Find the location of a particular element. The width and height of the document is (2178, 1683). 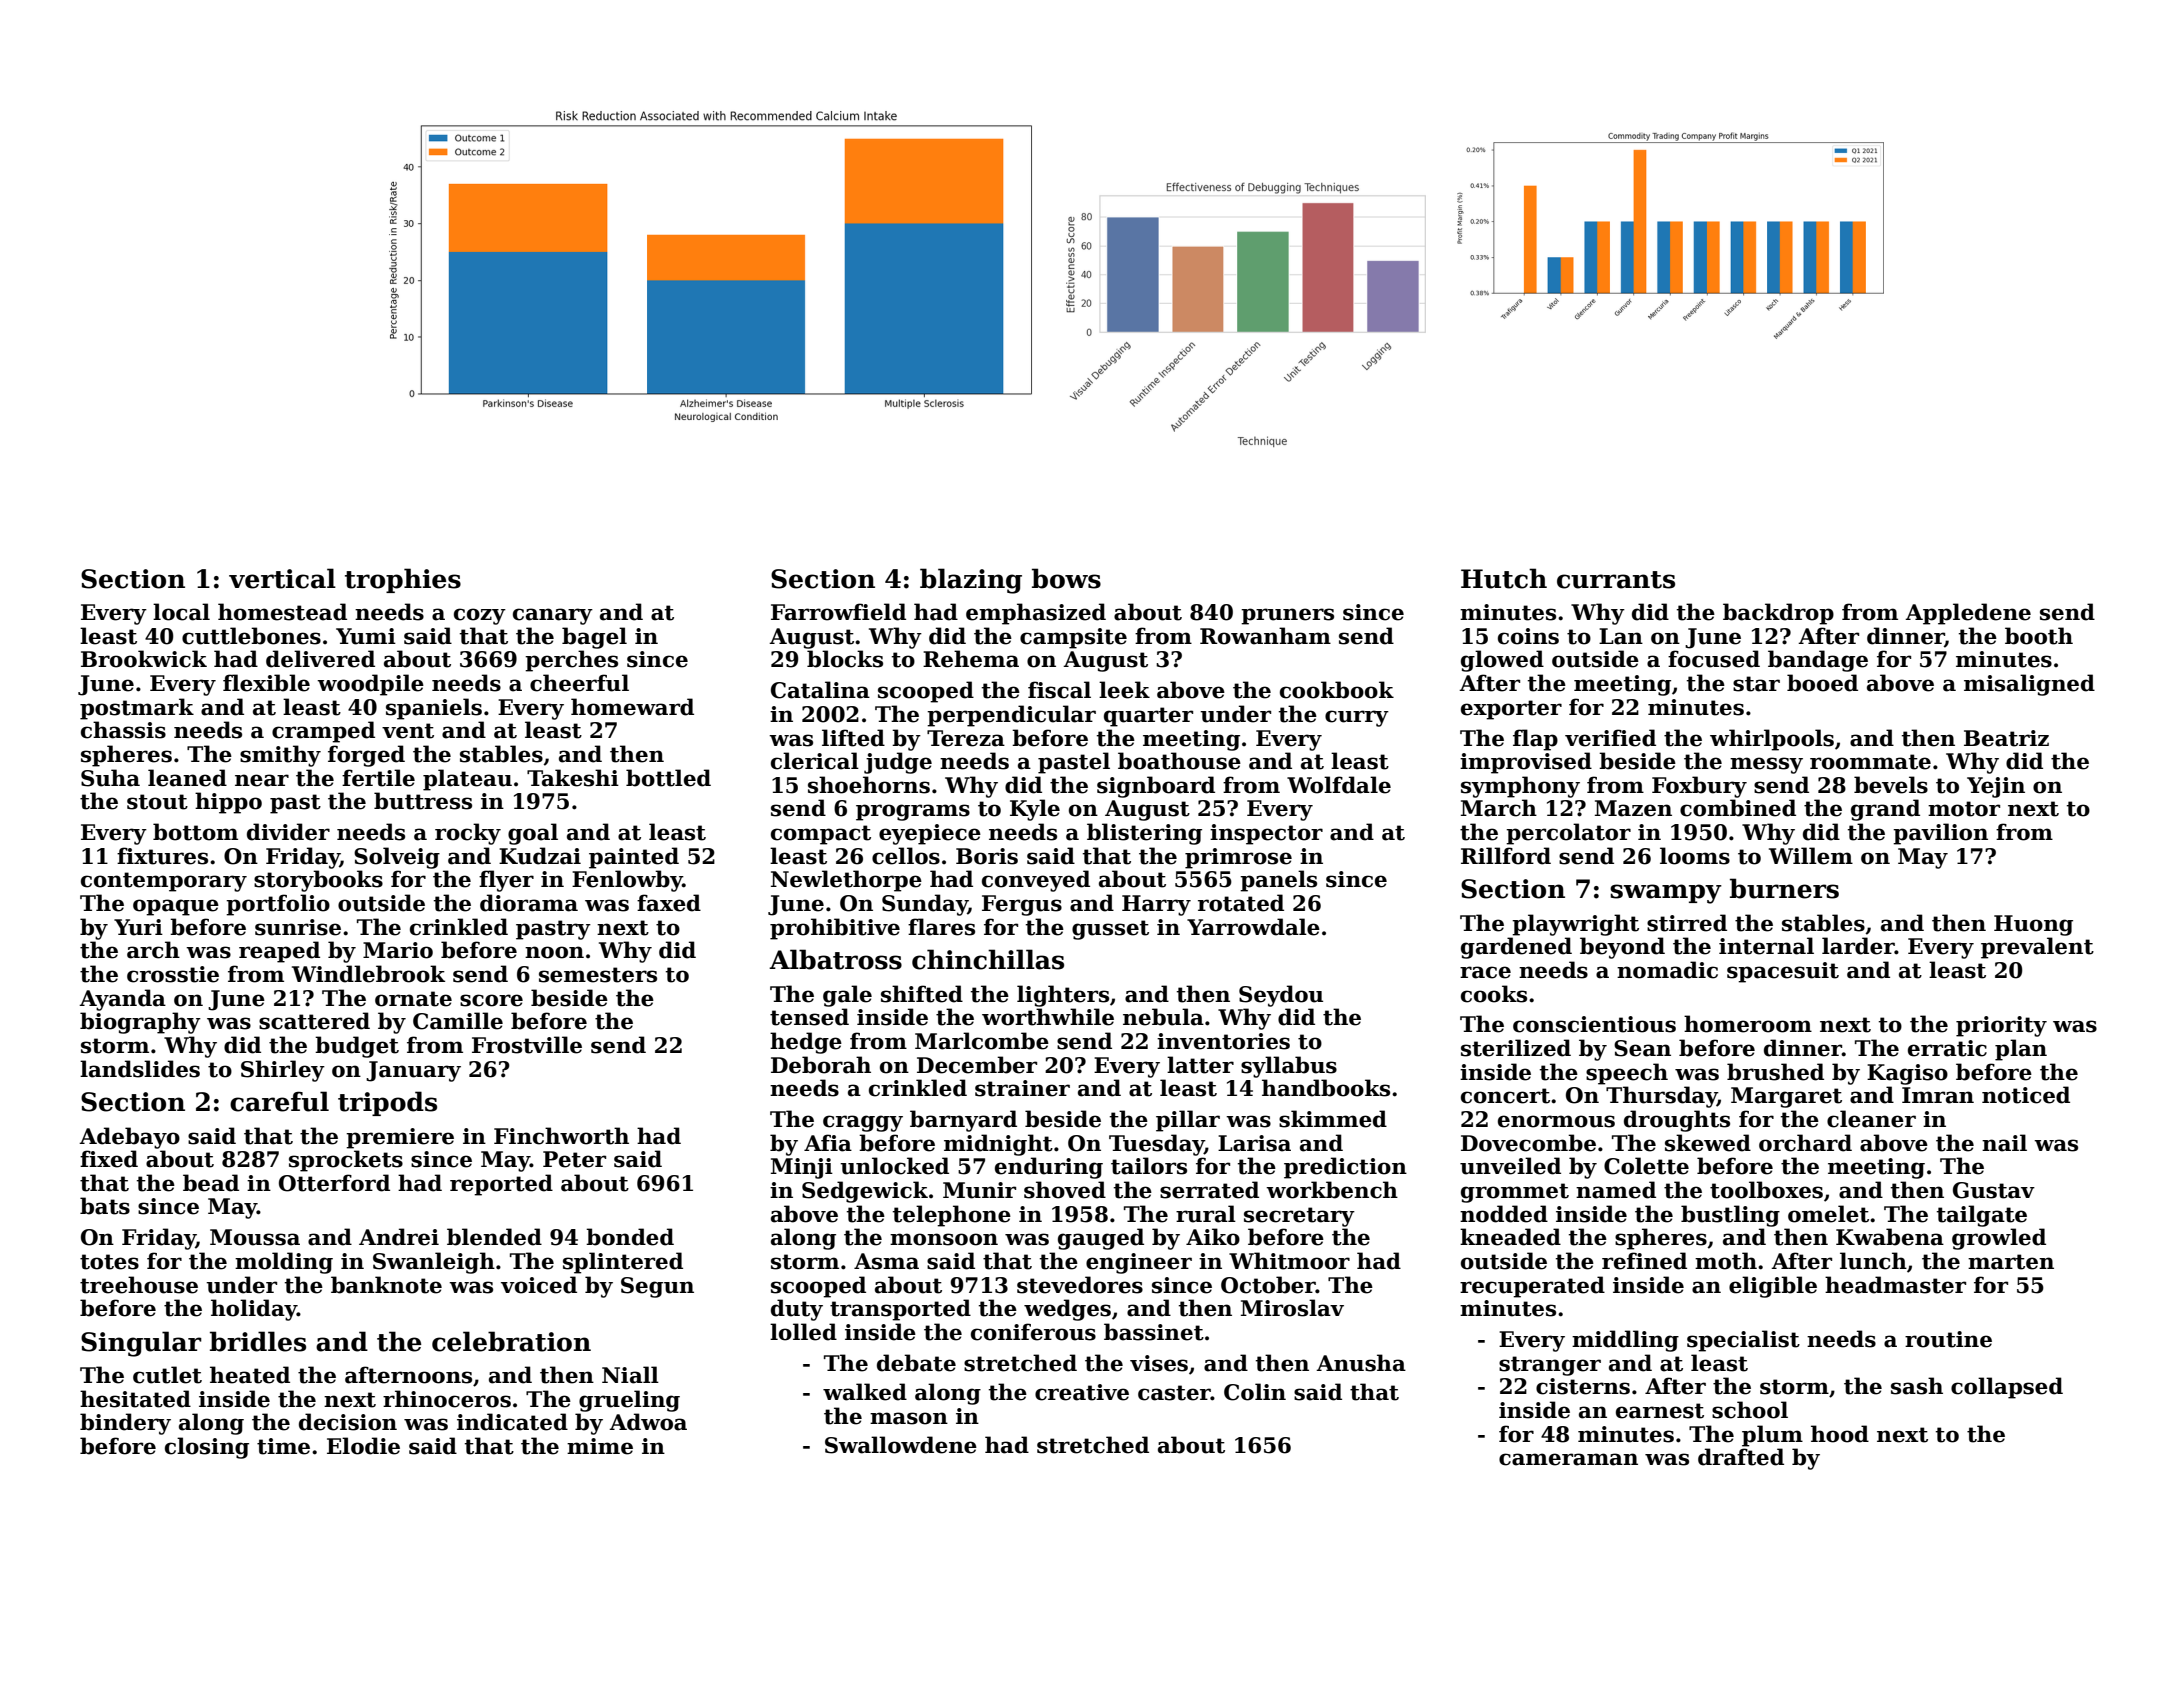

Mazen is located at coordinates (1633, 808).
